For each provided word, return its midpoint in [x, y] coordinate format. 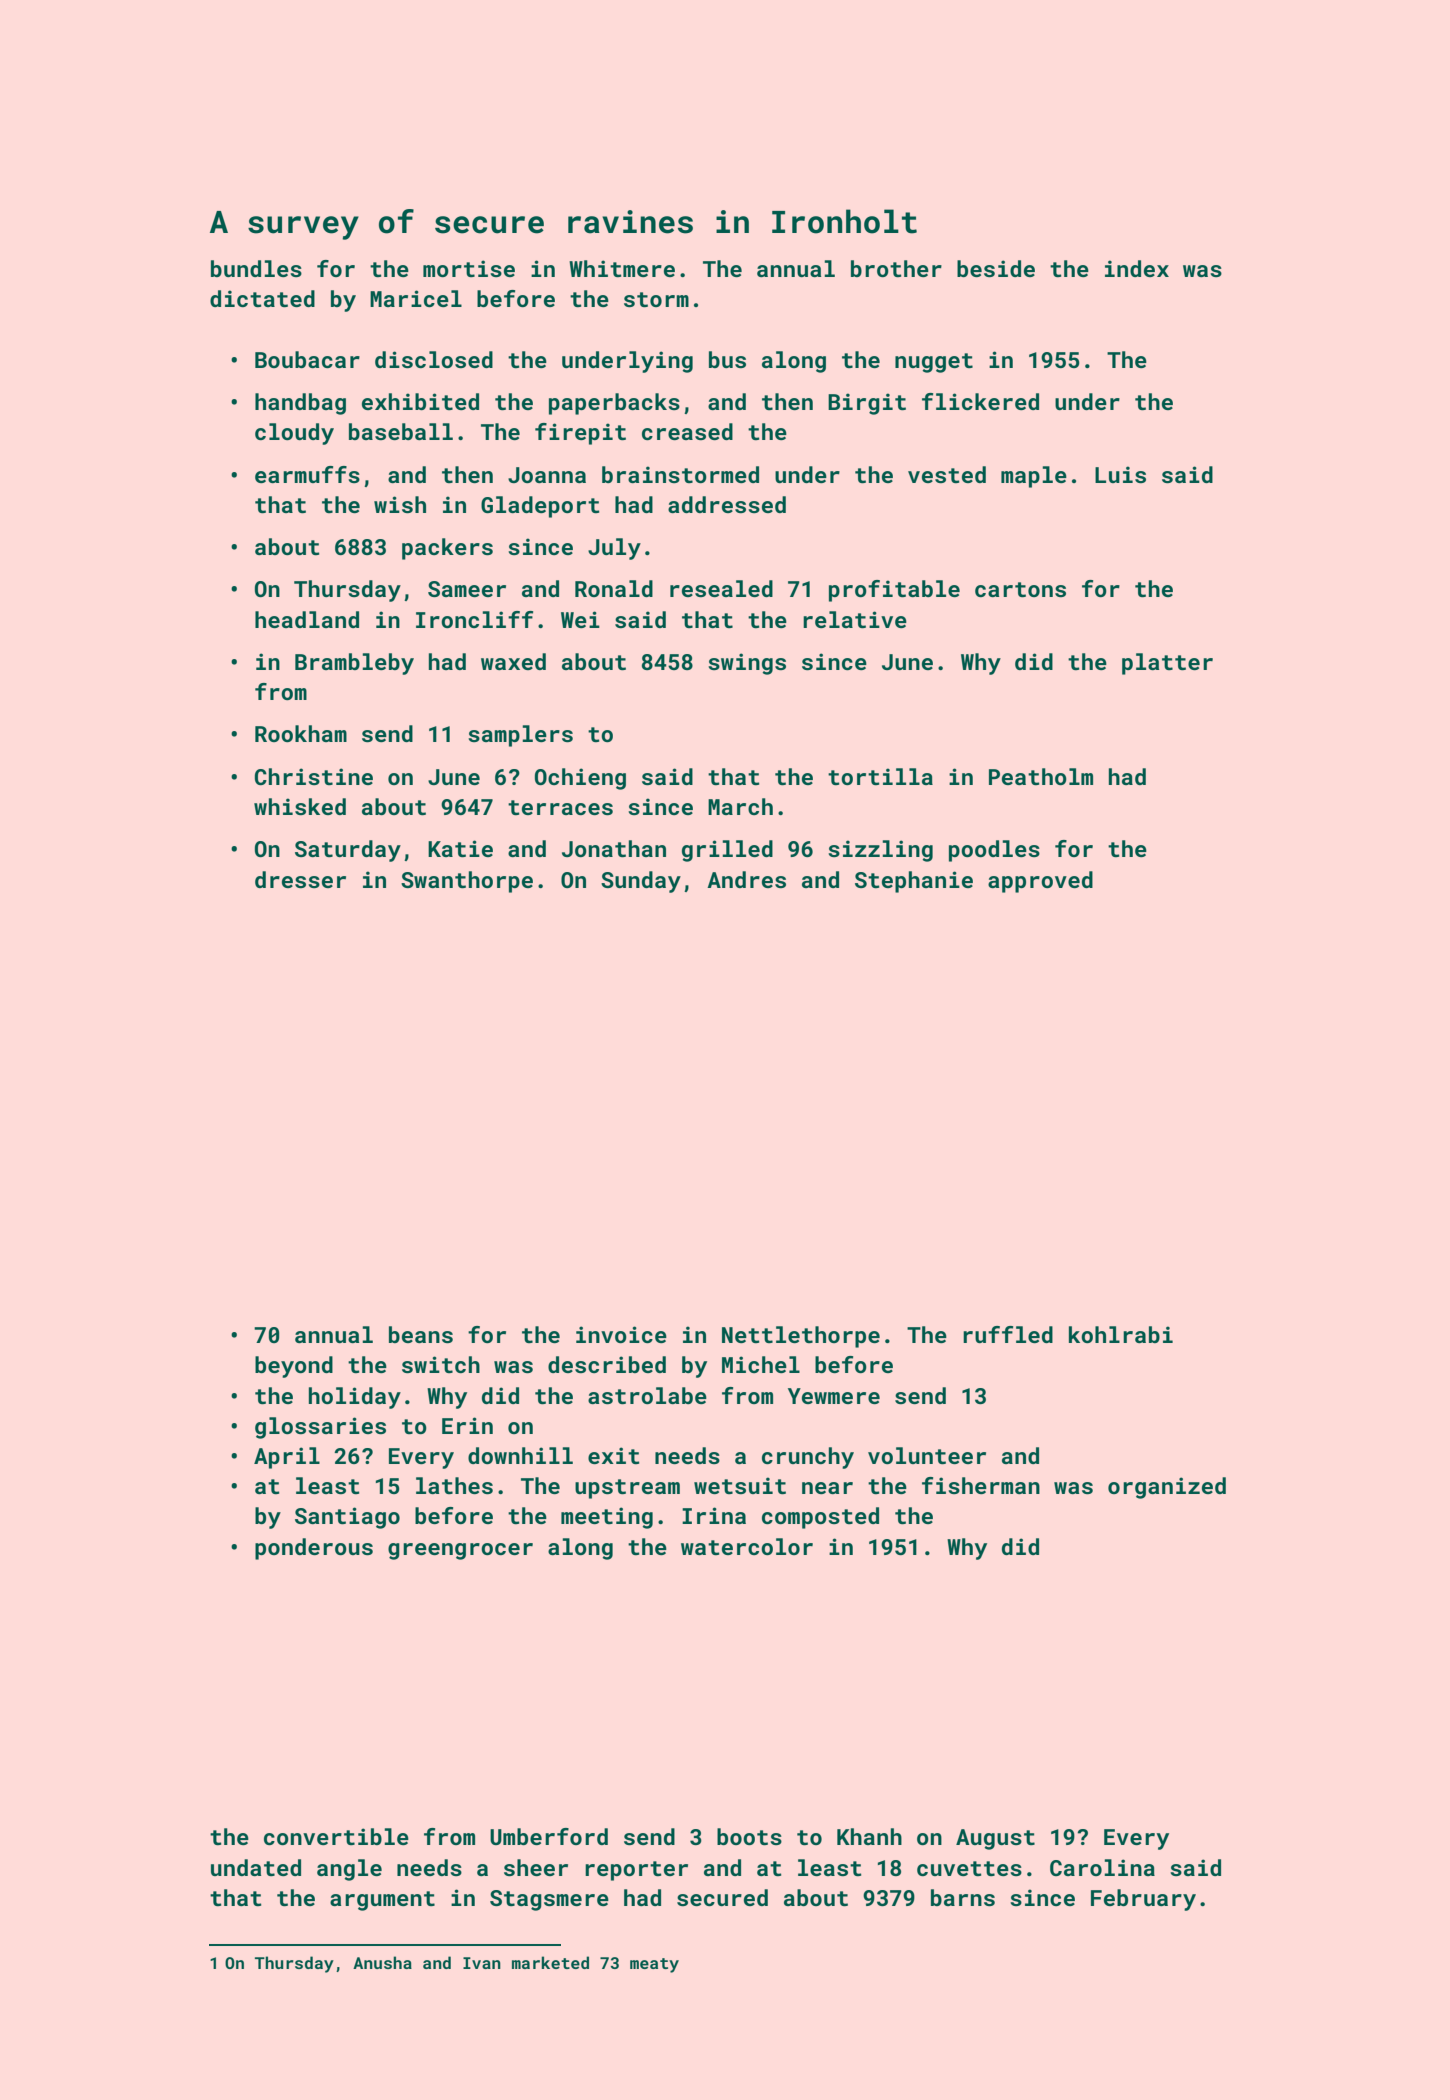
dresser [300, 879]
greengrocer [460, 1551]
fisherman [981, 1485]
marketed [550, 1962]
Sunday [641, 882]
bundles [256, 268]
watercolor [747, 1546]
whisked [300, 806]
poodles [994, 851]
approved [1040, 882]
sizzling [880, 851]
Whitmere [622, 268]
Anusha [382, 1962]
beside [996, 268]
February [1143, 1900]
